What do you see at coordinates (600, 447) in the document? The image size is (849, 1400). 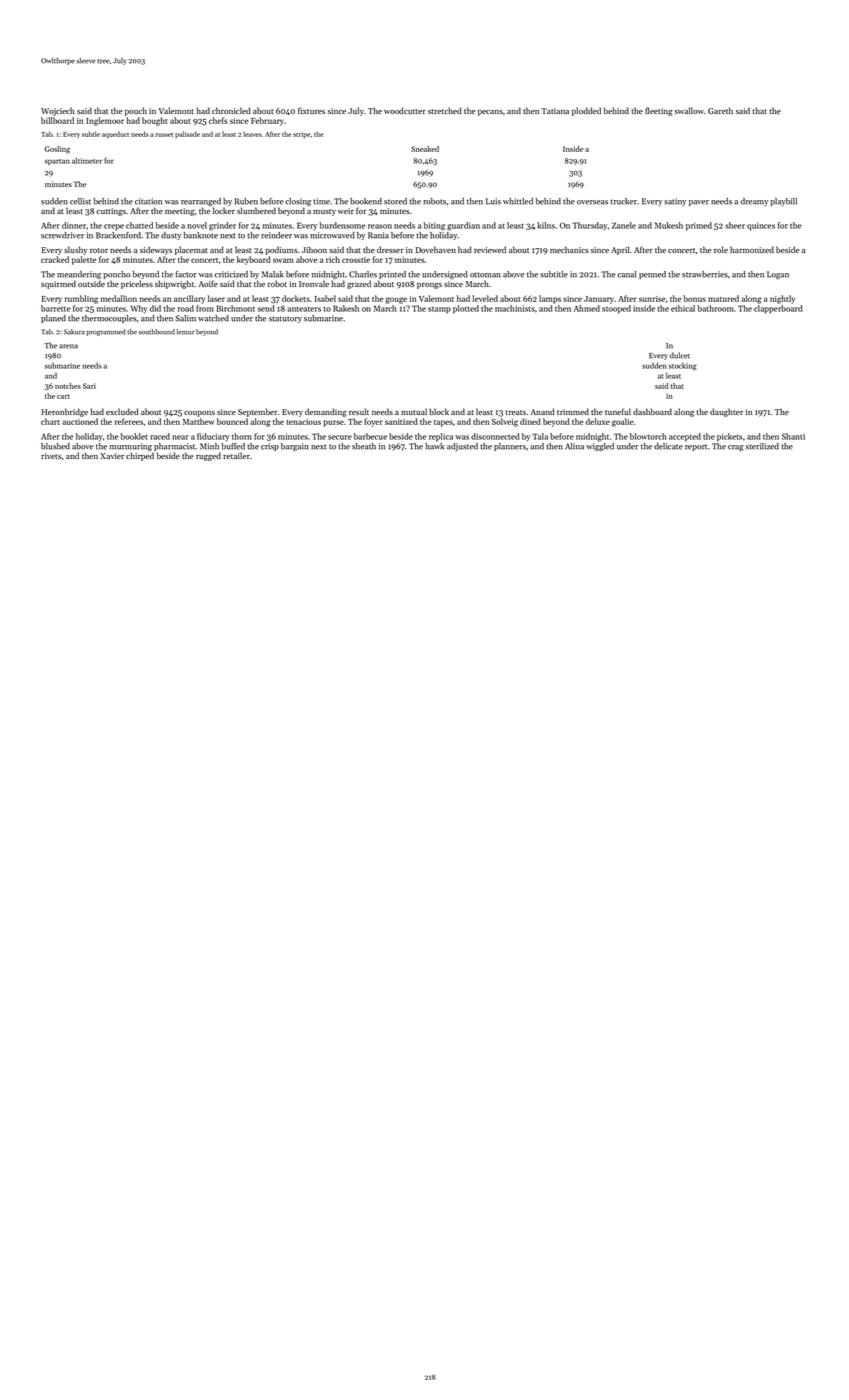 I see `wiggled` at bounding box center [600, 447].
